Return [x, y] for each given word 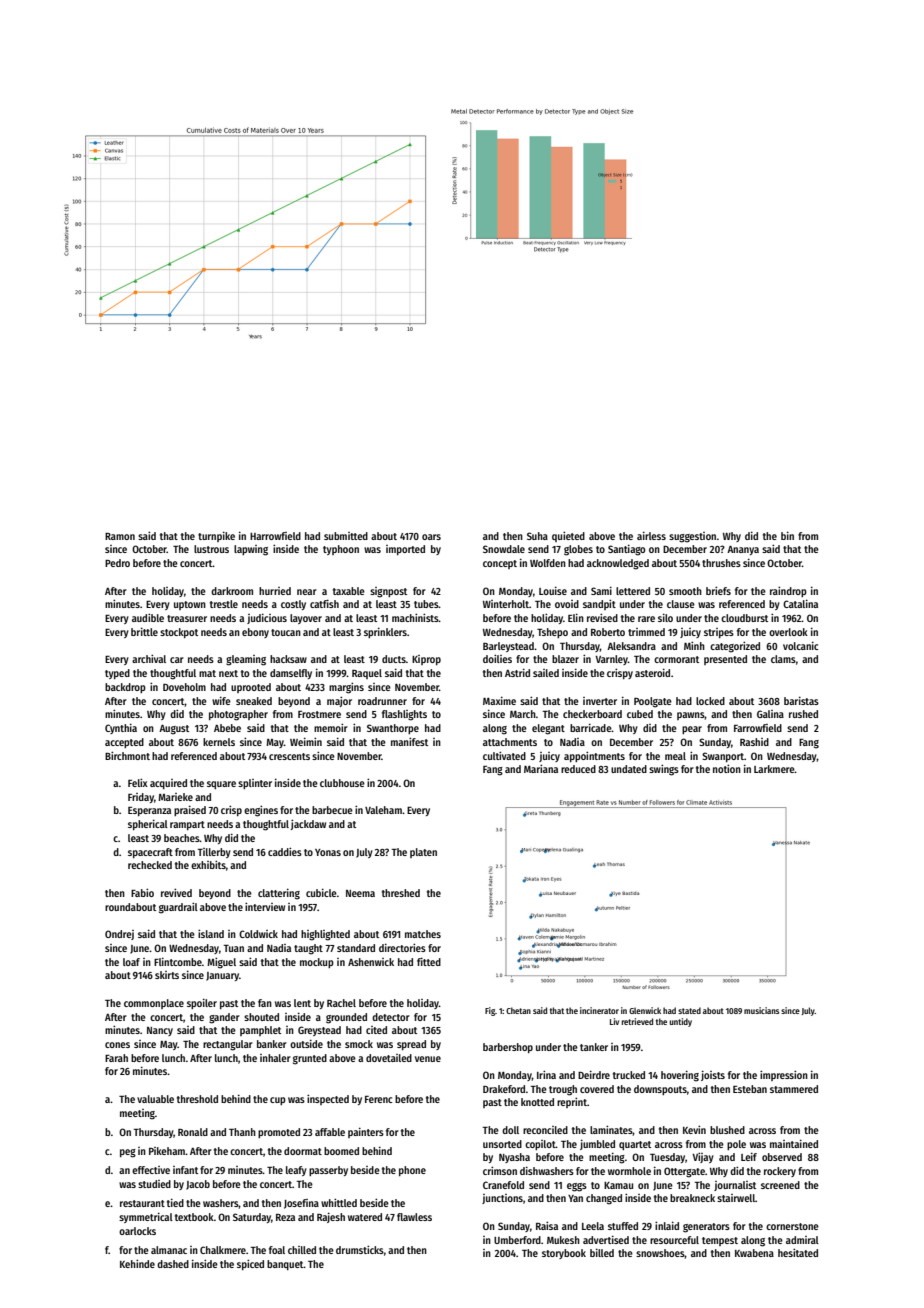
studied [154, 1184]
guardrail [178, 908]
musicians [761, 1010]
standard [356, 948]
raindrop [788, 591]
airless [651, 535]
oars [431, 537]
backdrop [125, 688]
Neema [360, 893]
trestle [224, 604]
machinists [415, 617]
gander [224, 1018]
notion [727, 768]
